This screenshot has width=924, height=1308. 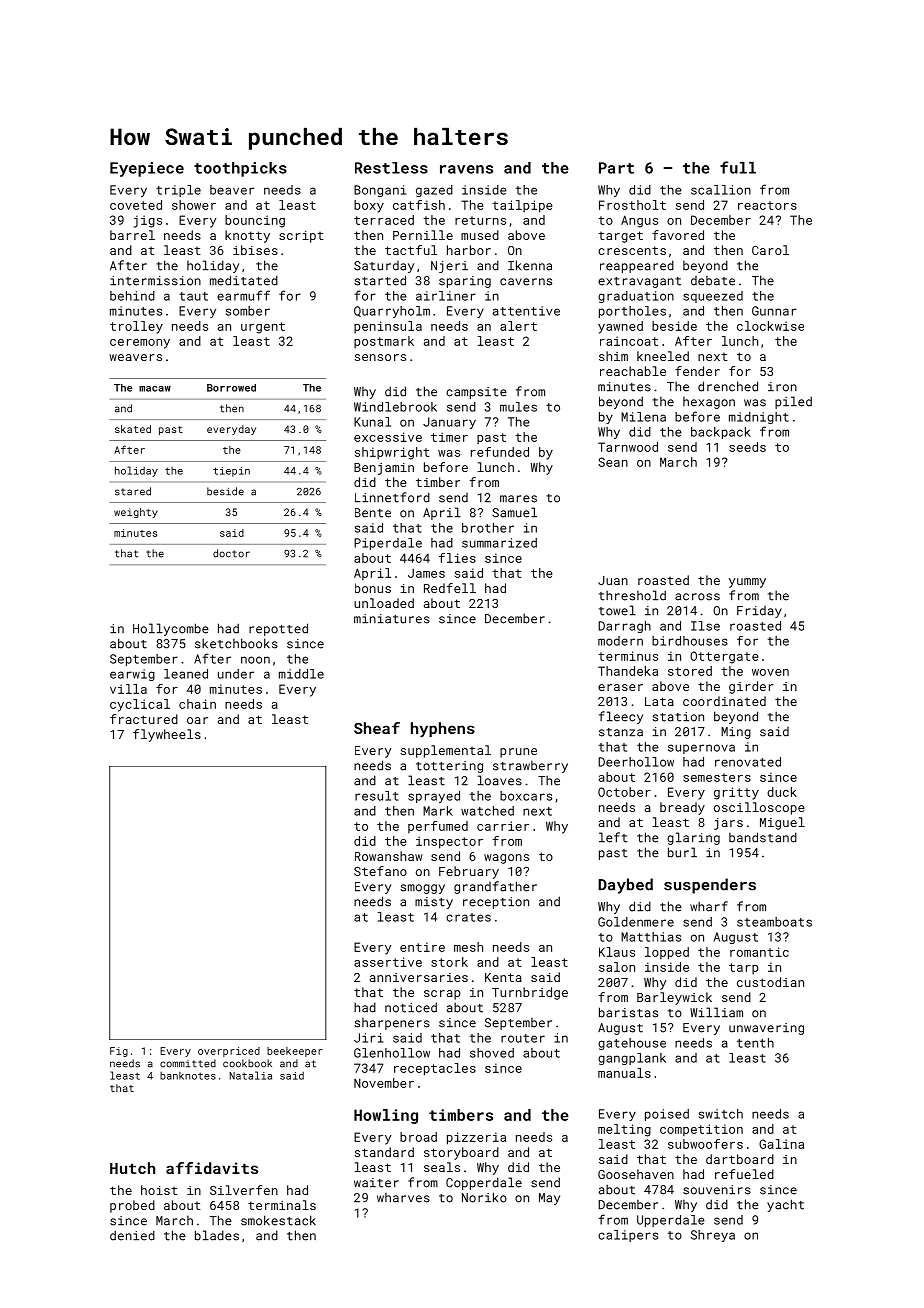 I want to click on blades, so click(x=217, y=1235).
